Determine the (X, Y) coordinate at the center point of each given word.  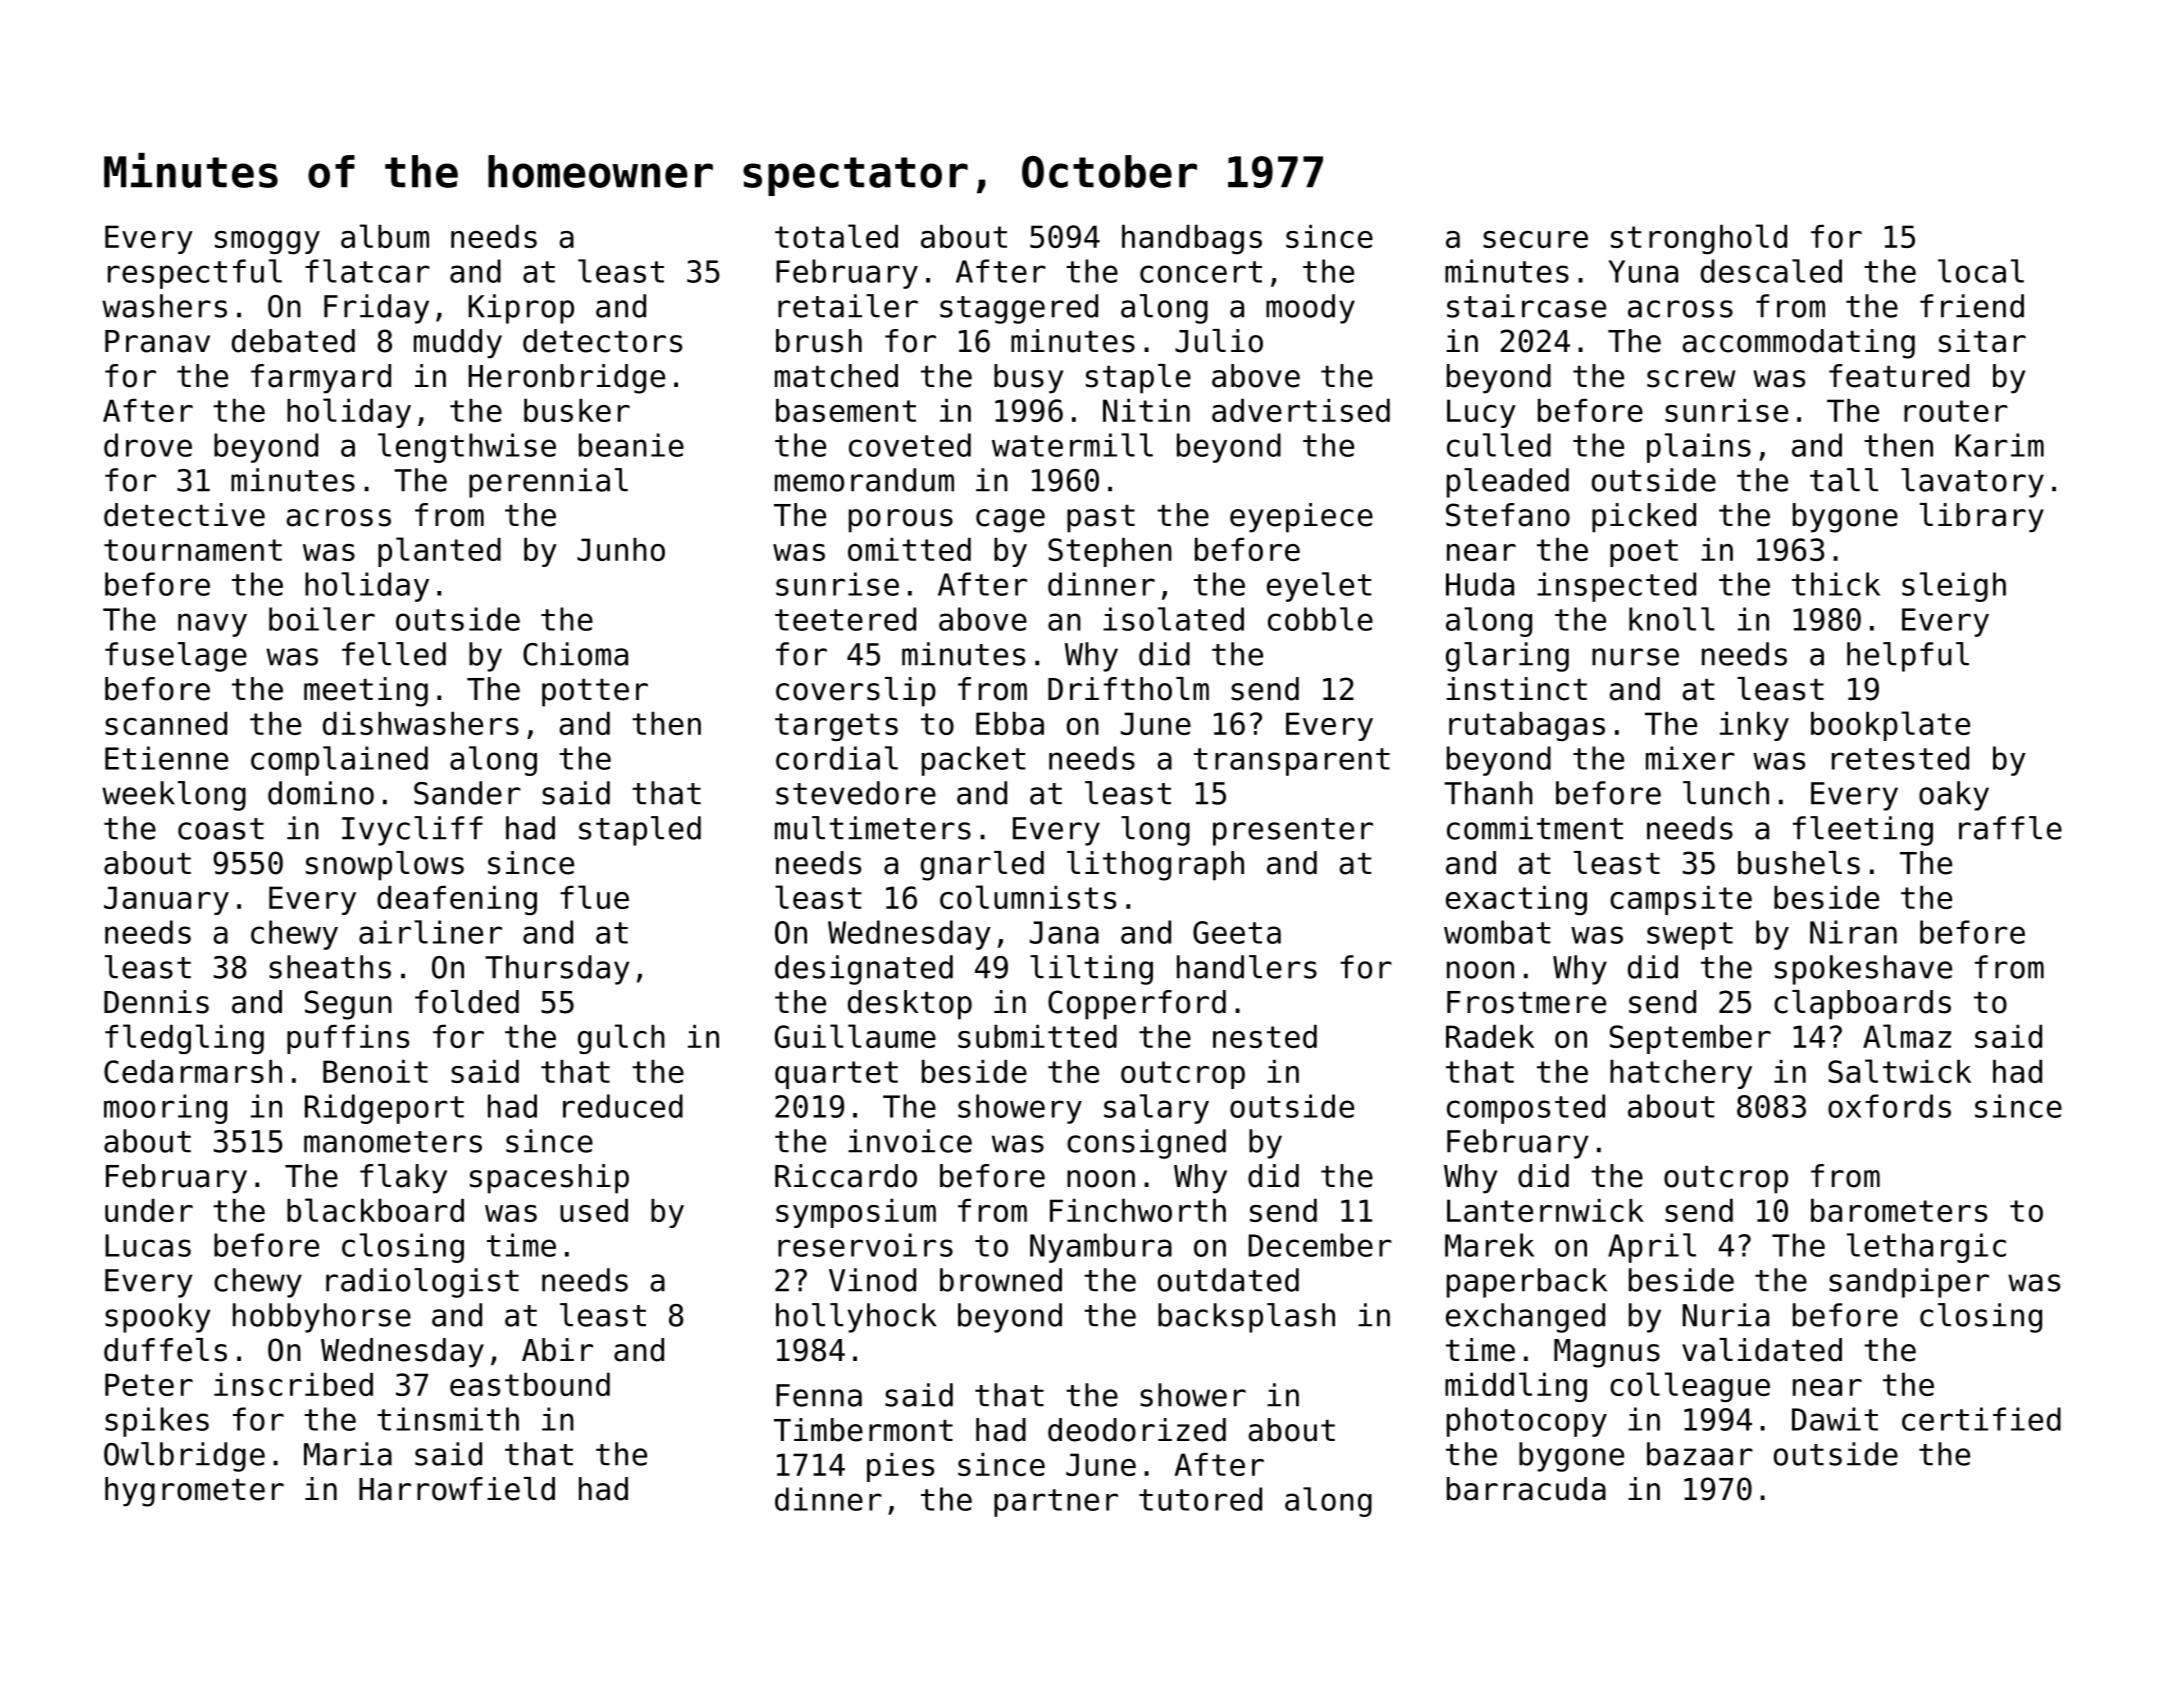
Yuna (1643, 271)
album (385, 236)
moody (1310, 309)
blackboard (375, 1210)
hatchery (1681, 1074)
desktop (910, 1005)
